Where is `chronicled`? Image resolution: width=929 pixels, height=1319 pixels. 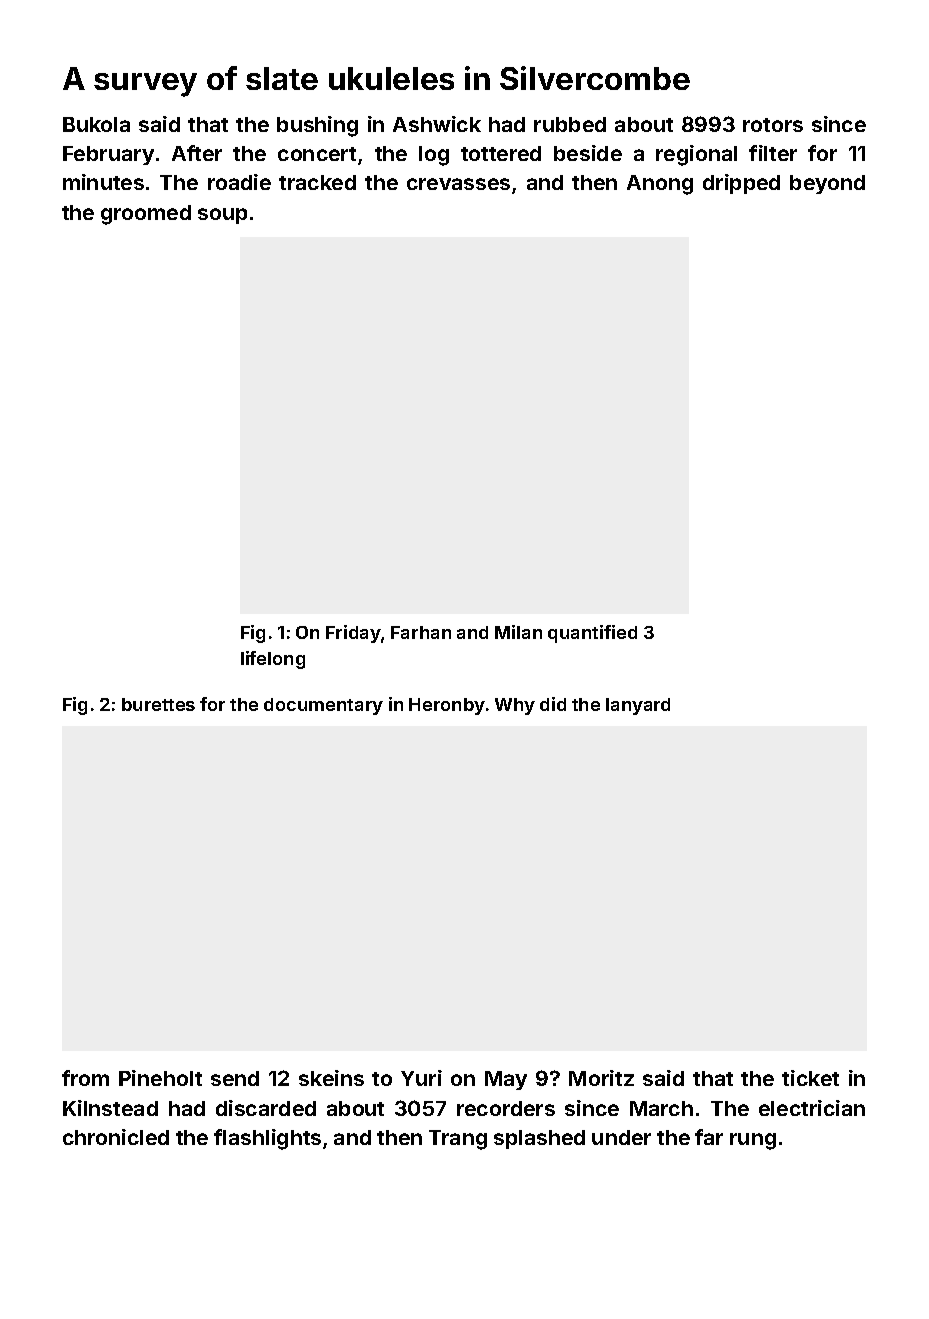
chronicled is located at coordinates (116, 1137).
